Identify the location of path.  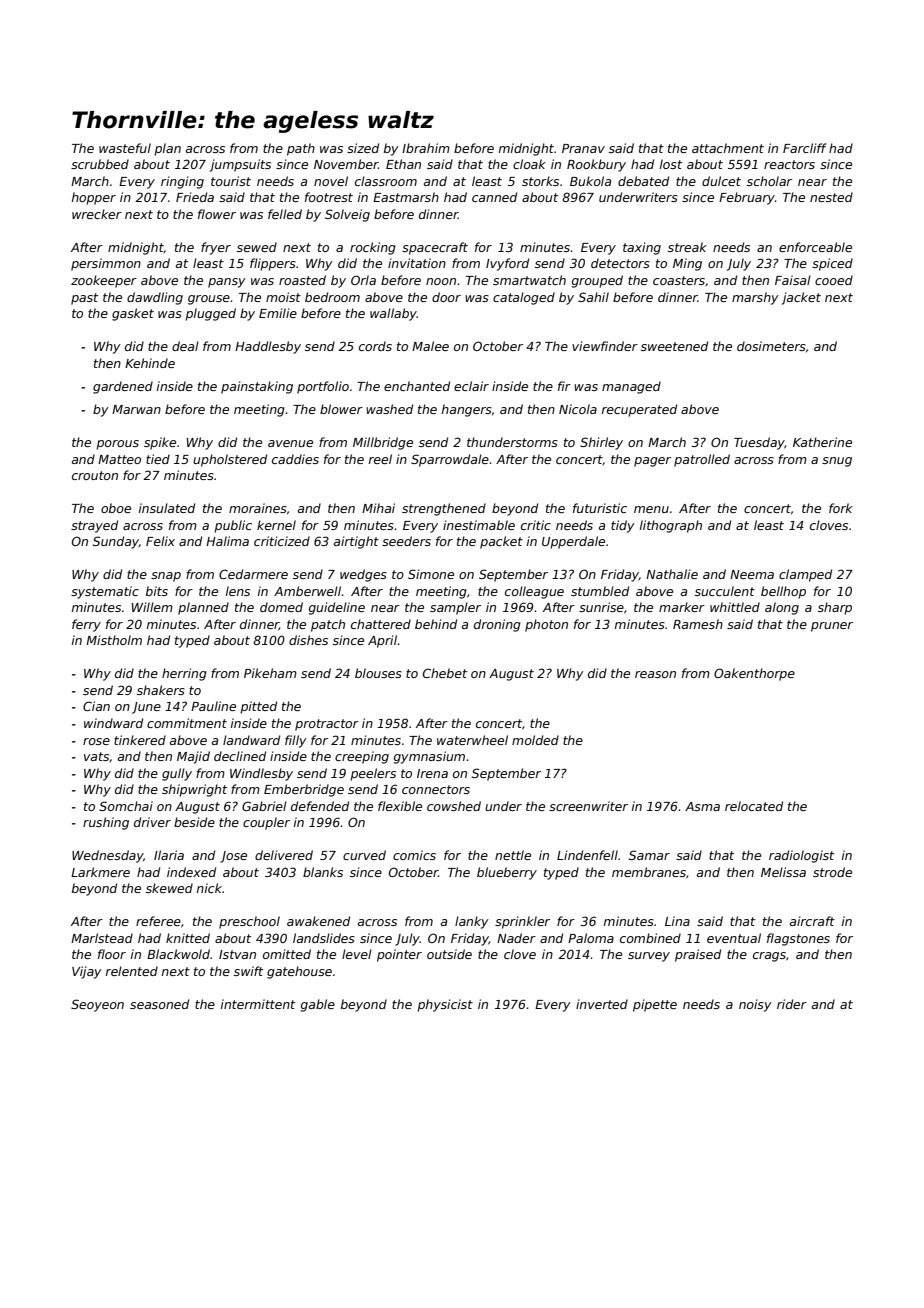
(301, 149).
